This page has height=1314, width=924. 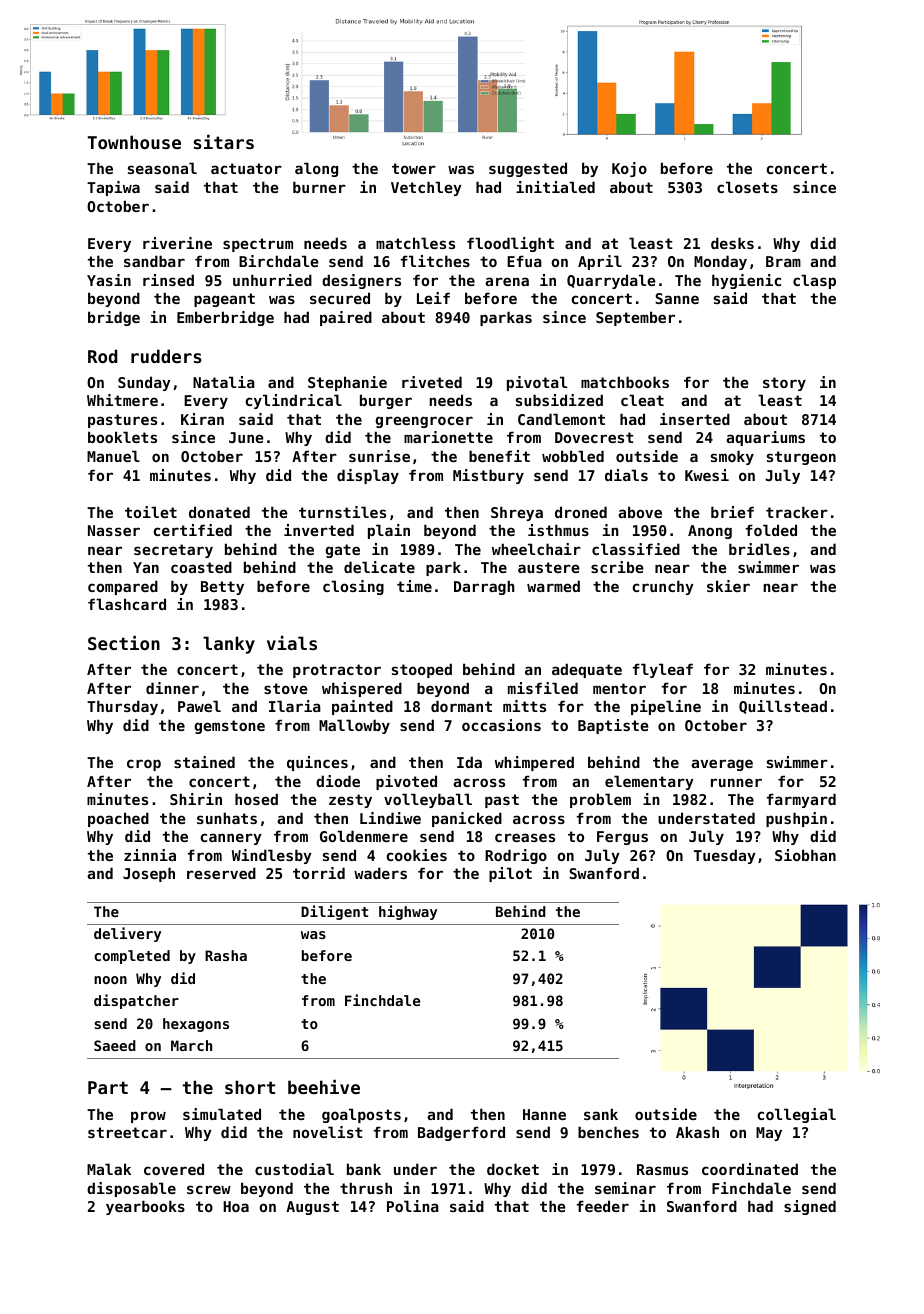 What do you see at coordinates (484, 587) in the page?
I see `Darragh` at bounding box center [484, 587].
